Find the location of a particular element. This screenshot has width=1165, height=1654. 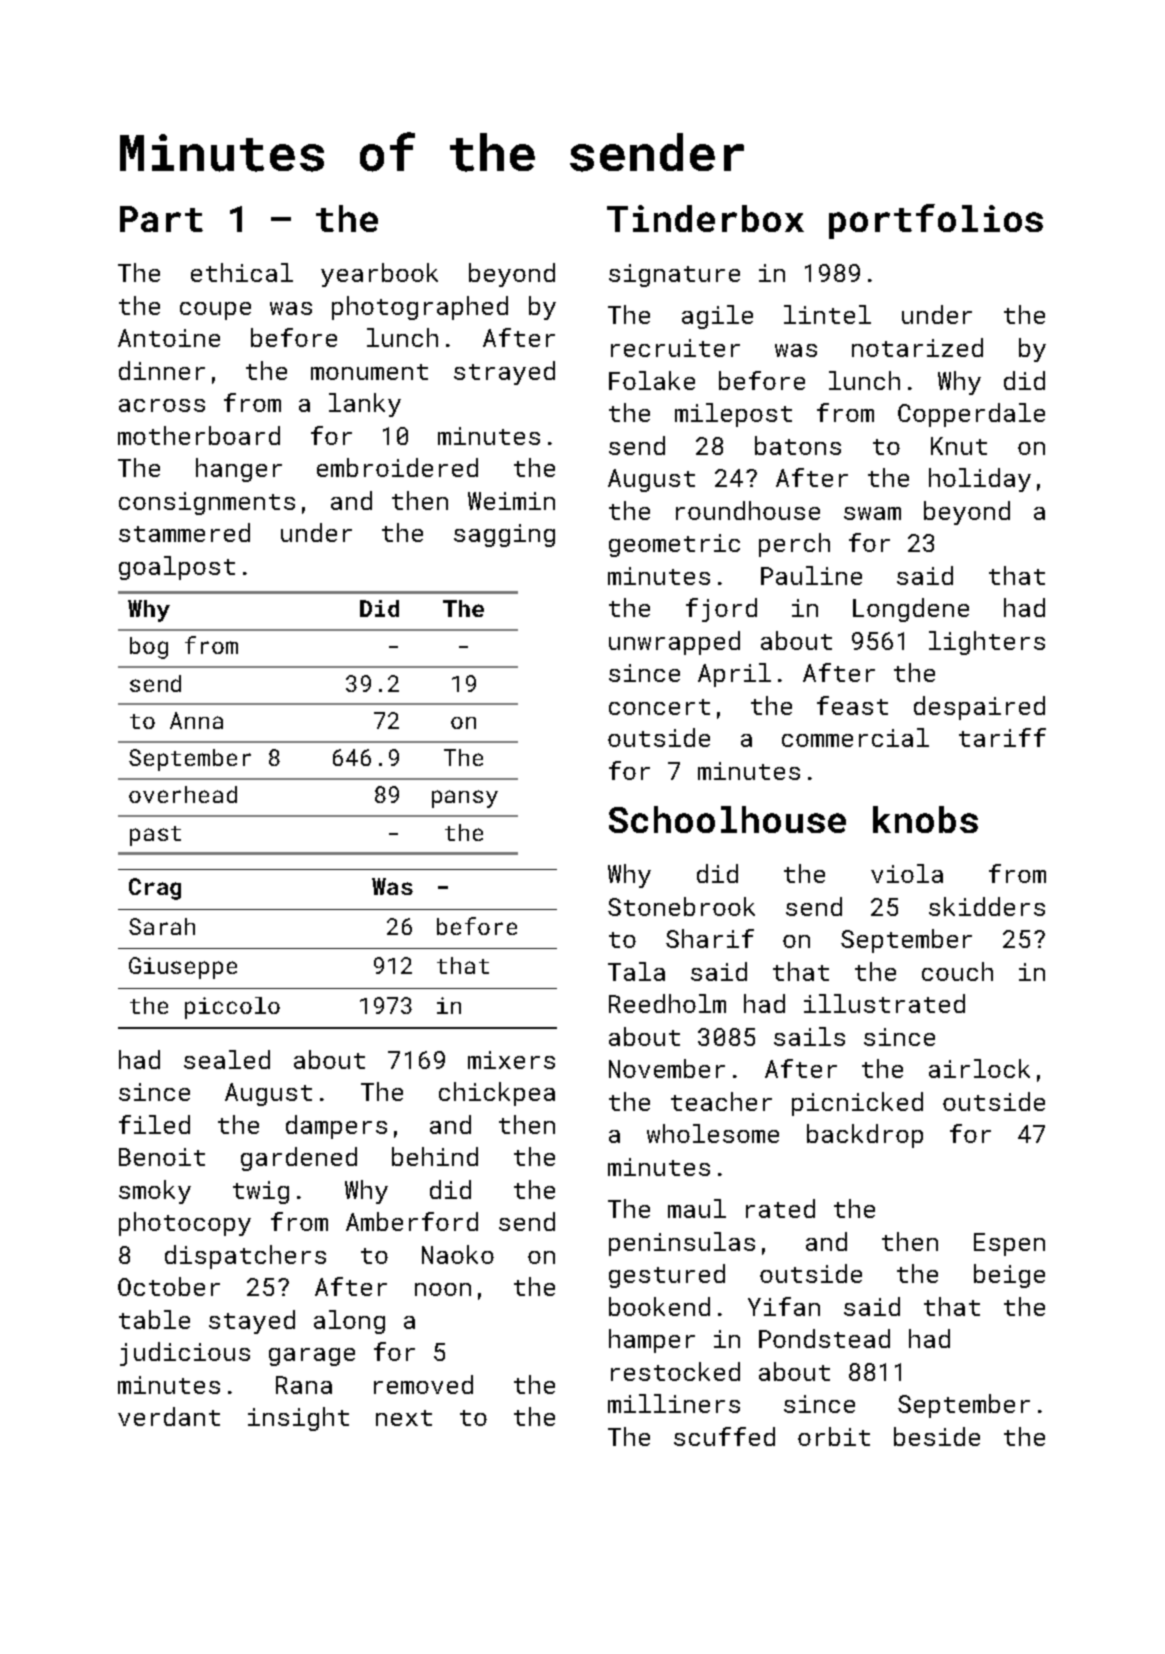

pansy is located at coordinates (465, 799).
